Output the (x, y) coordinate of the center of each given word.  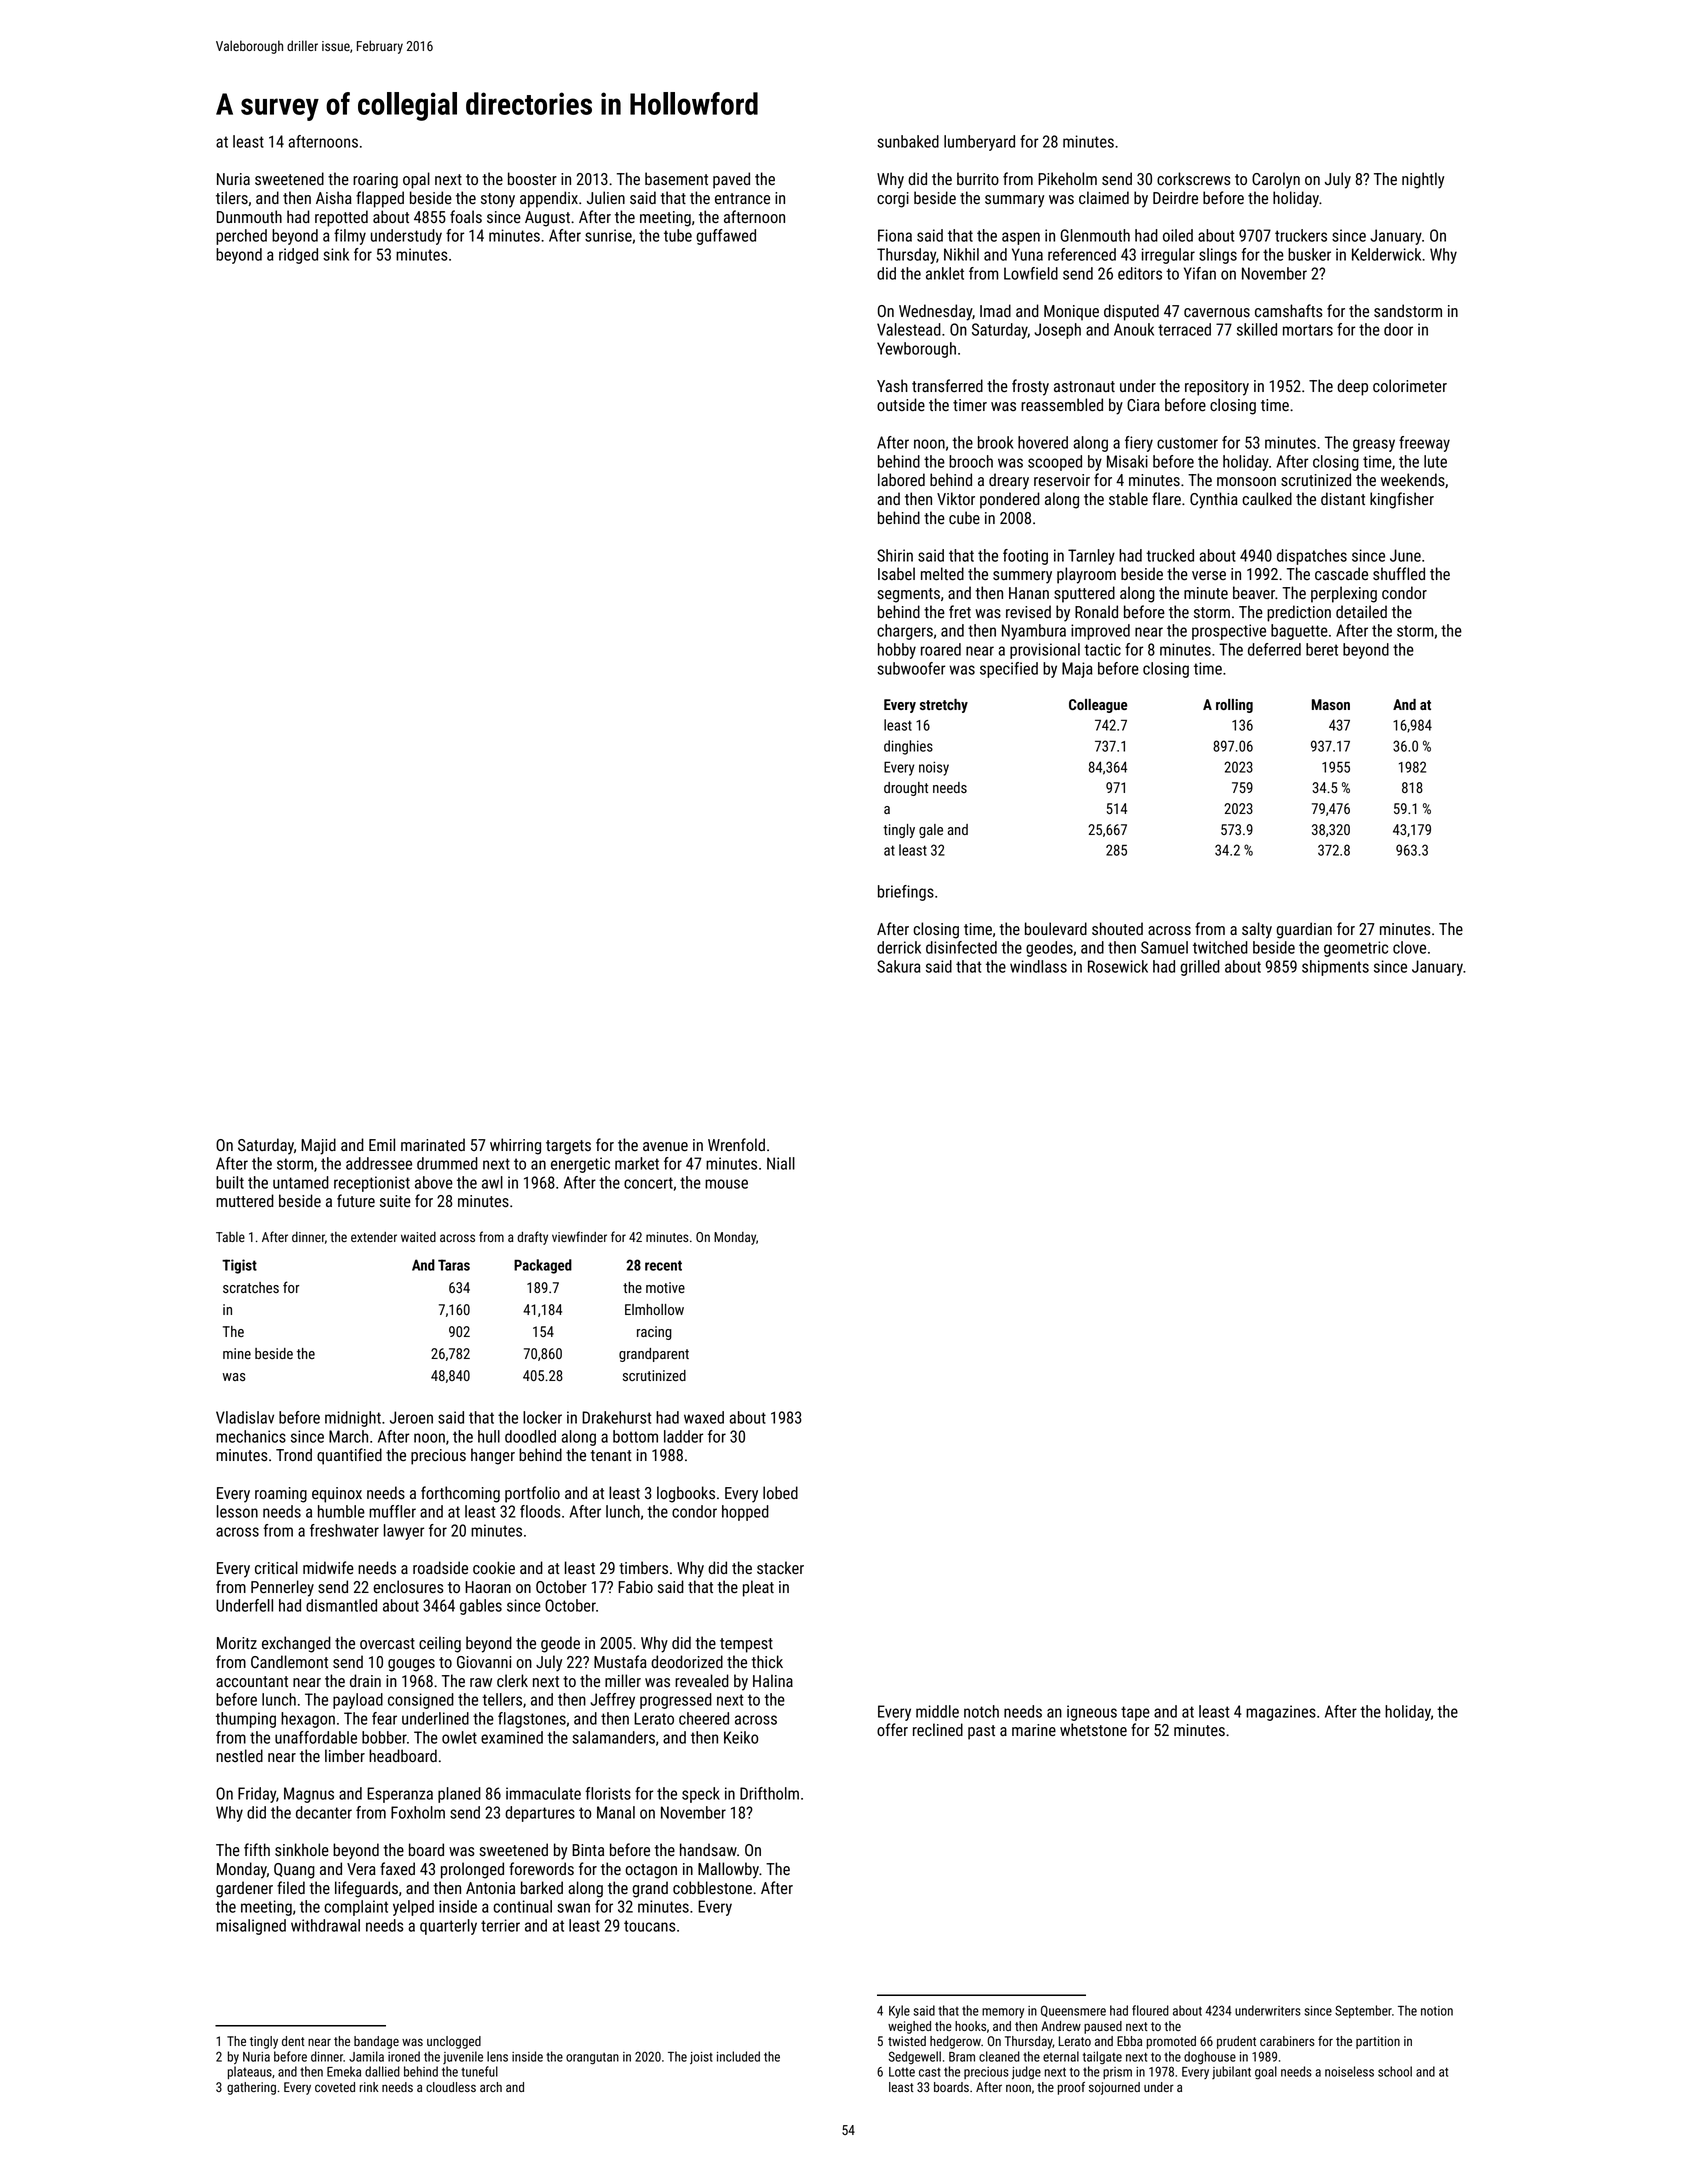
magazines (1281, 1713)
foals (466, 216)
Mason (1331, 704)
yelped (413, 1908)
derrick (899, 947)
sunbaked (908, 141)
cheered (704, 1718)
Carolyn (1276, 180)
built (230, 1182)
